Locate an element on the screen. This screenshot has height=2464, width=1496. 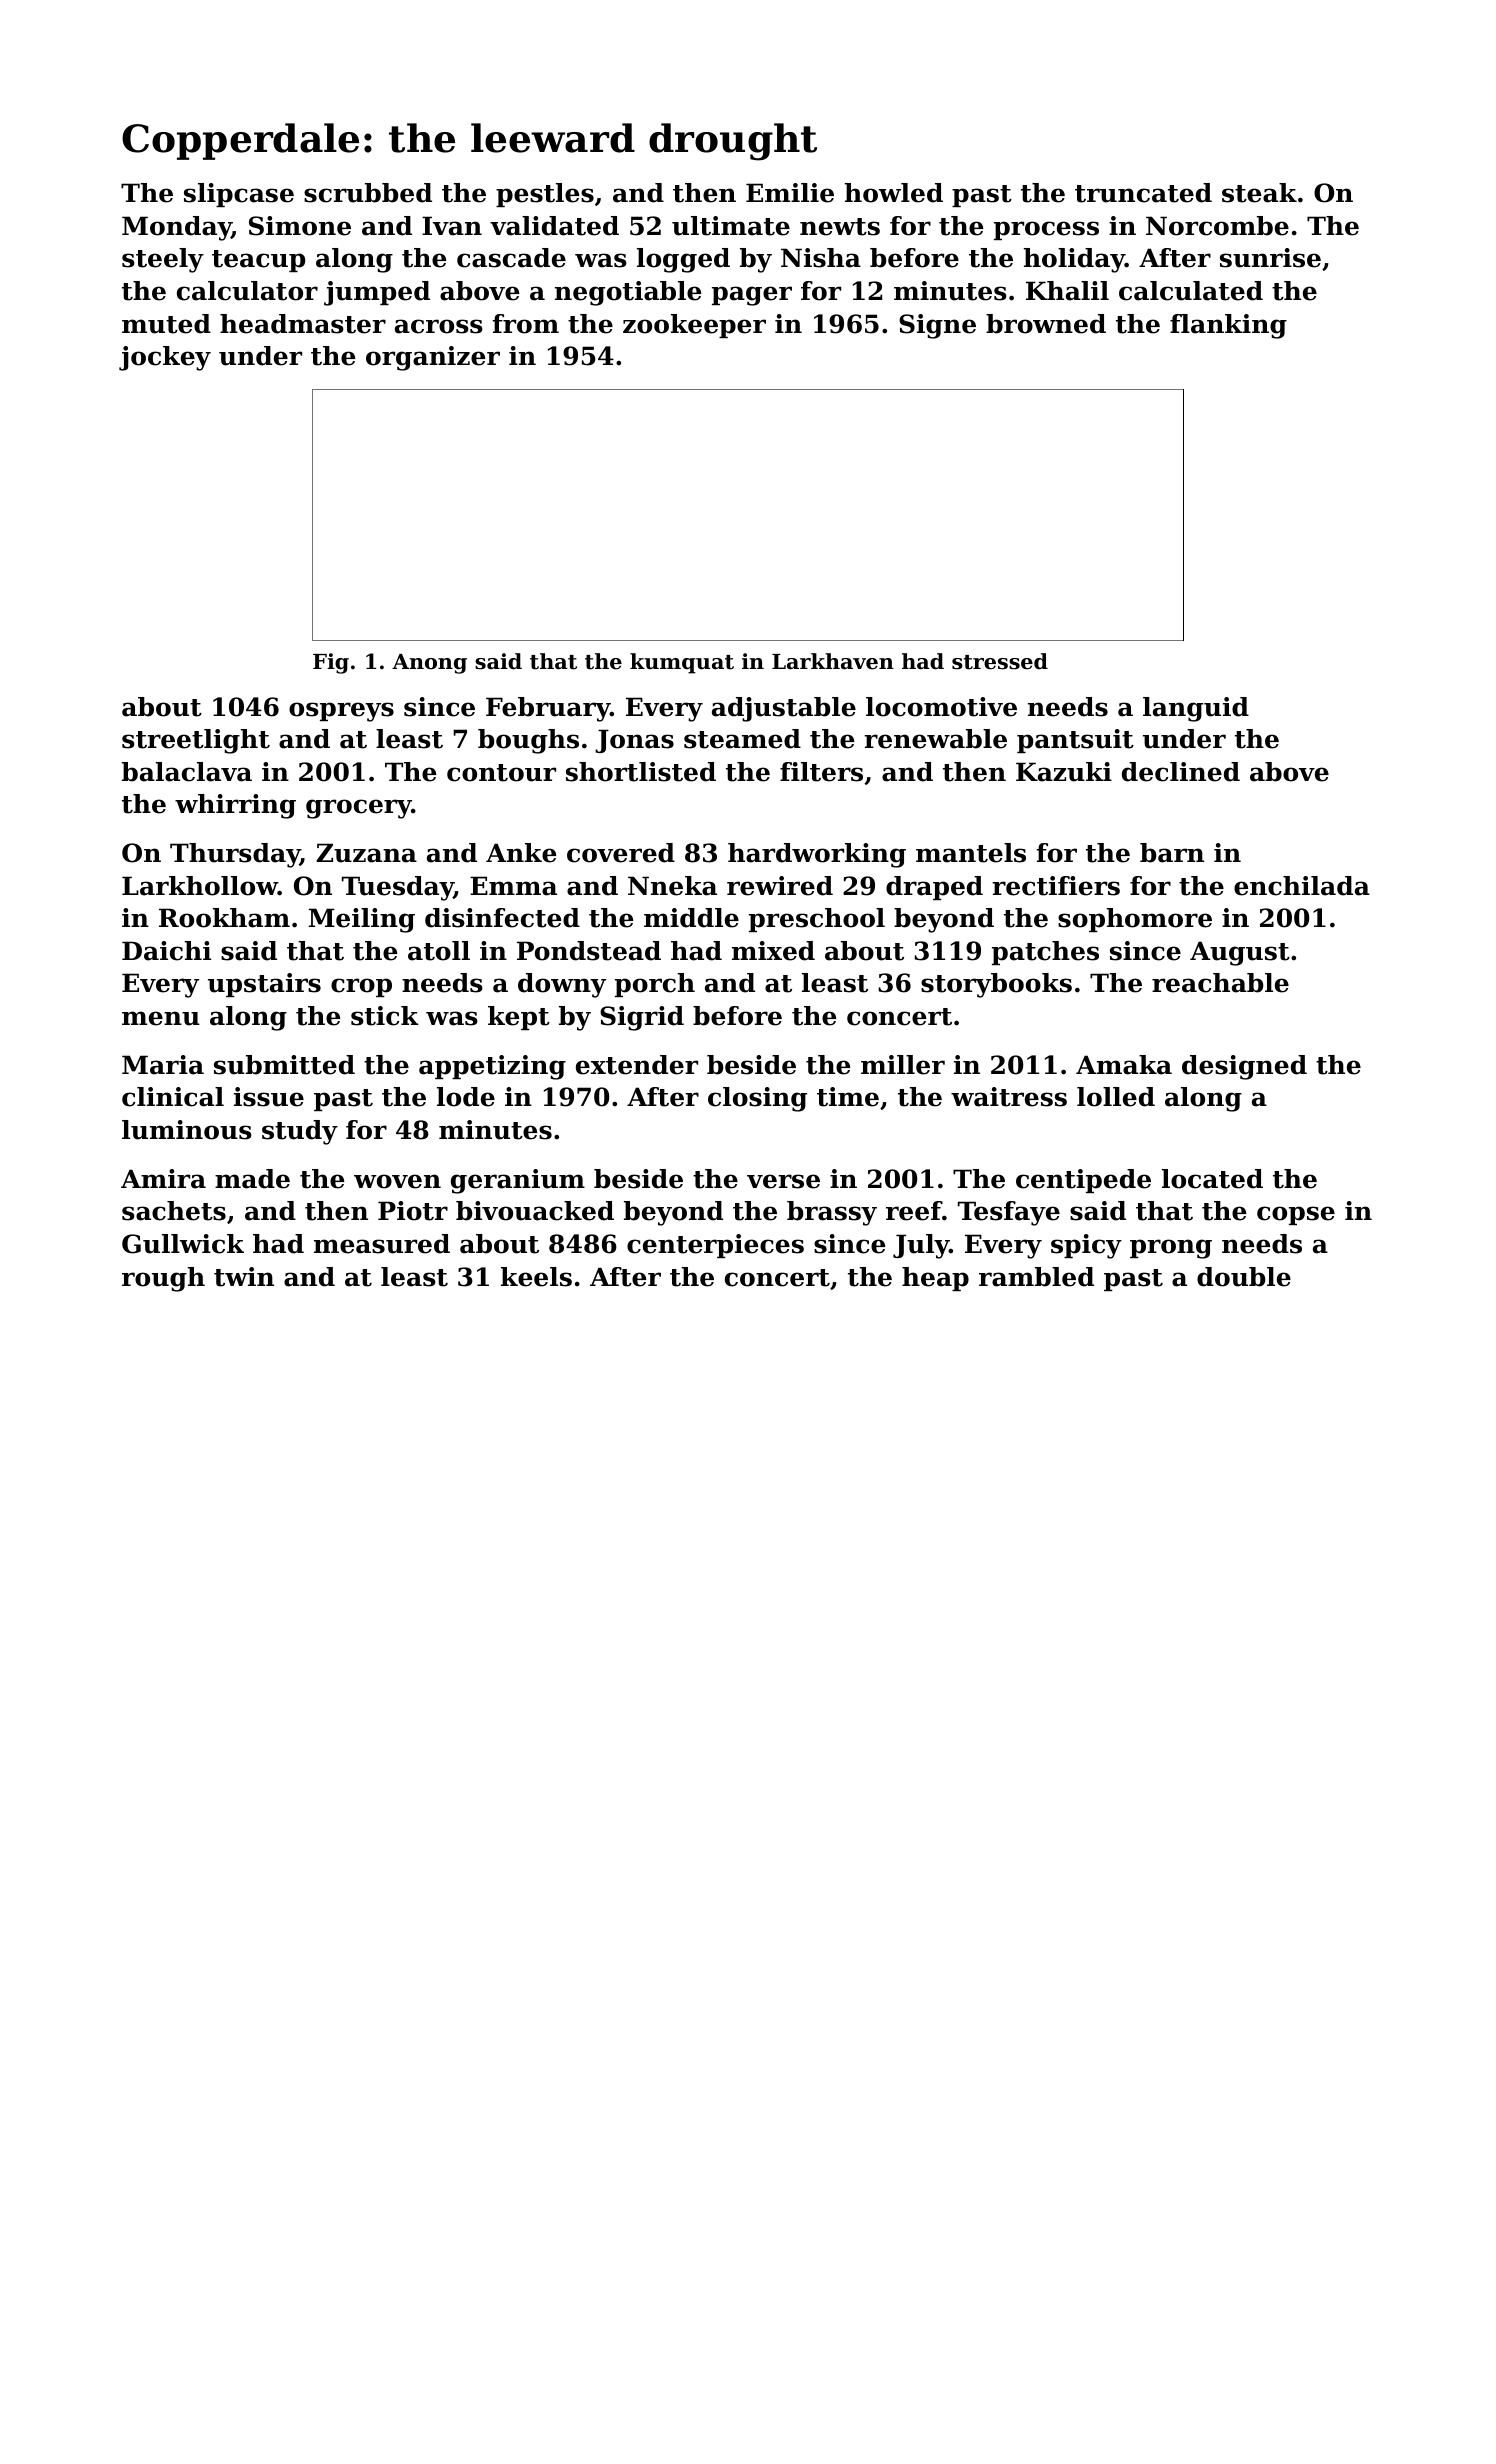
jockey is located at coordinates (165, 358).
